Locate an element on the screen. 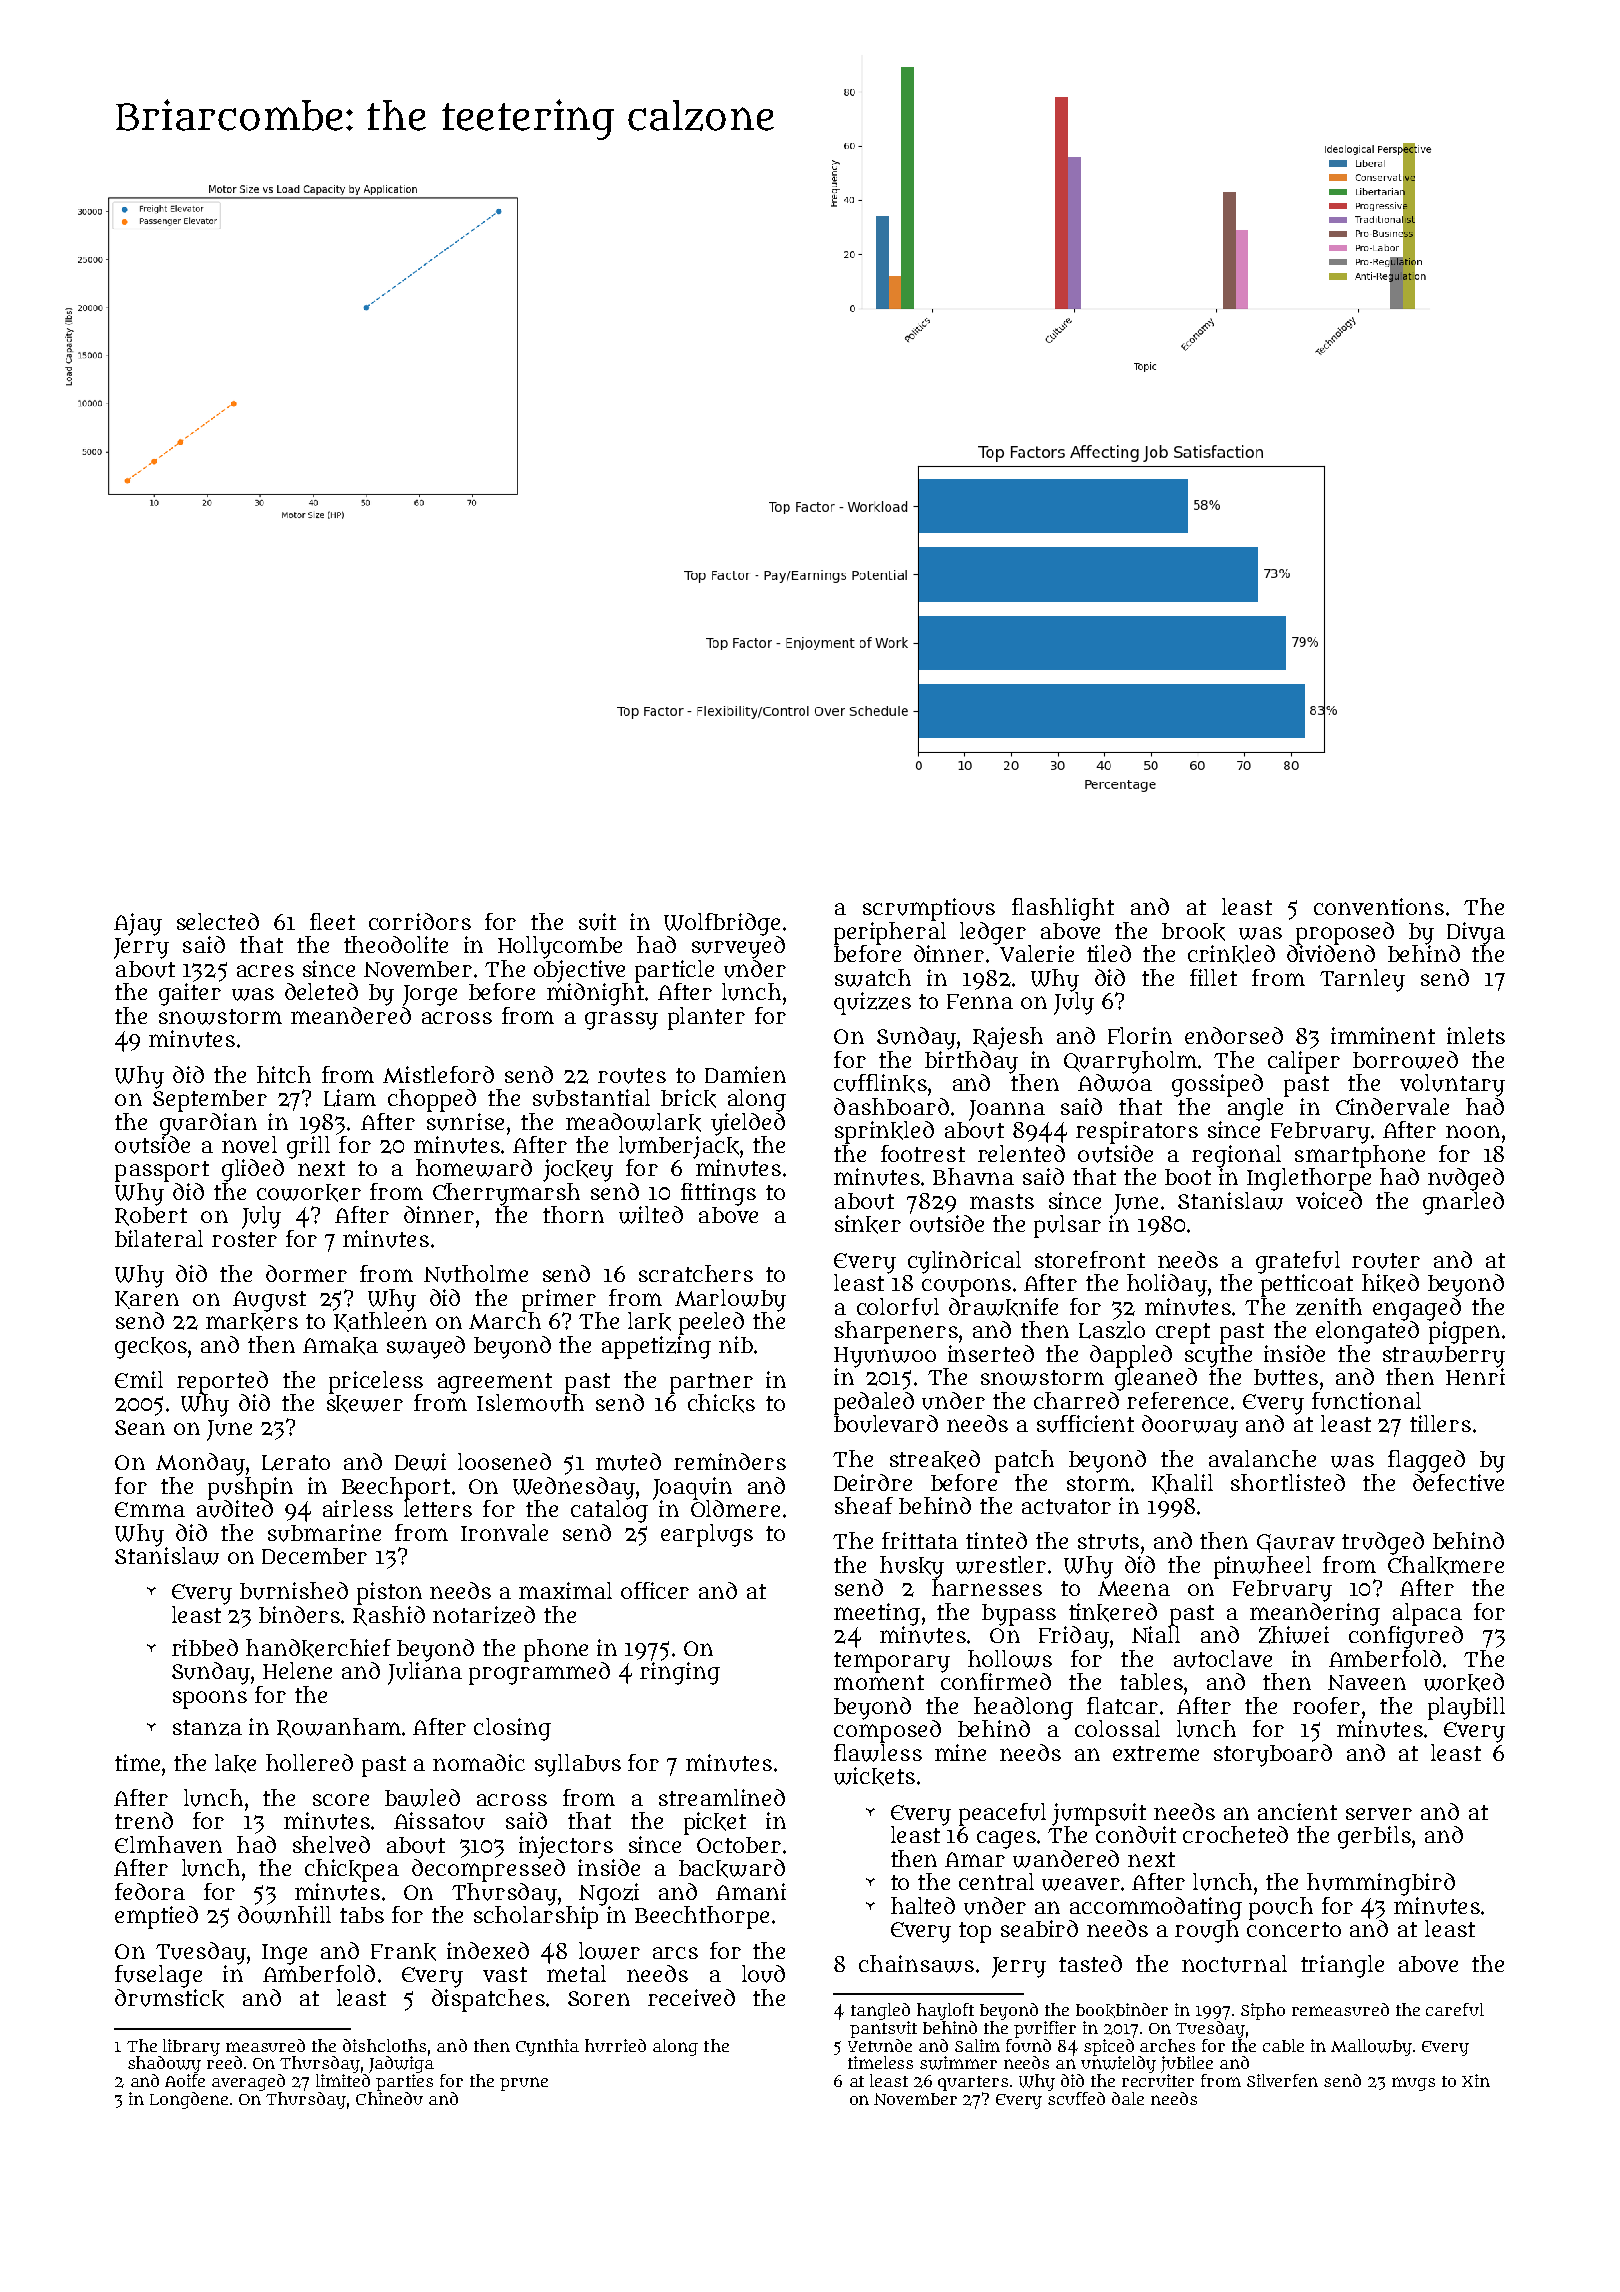 The image size is (1620, 2292). mugs is located at coordinates (1413, 2084).
